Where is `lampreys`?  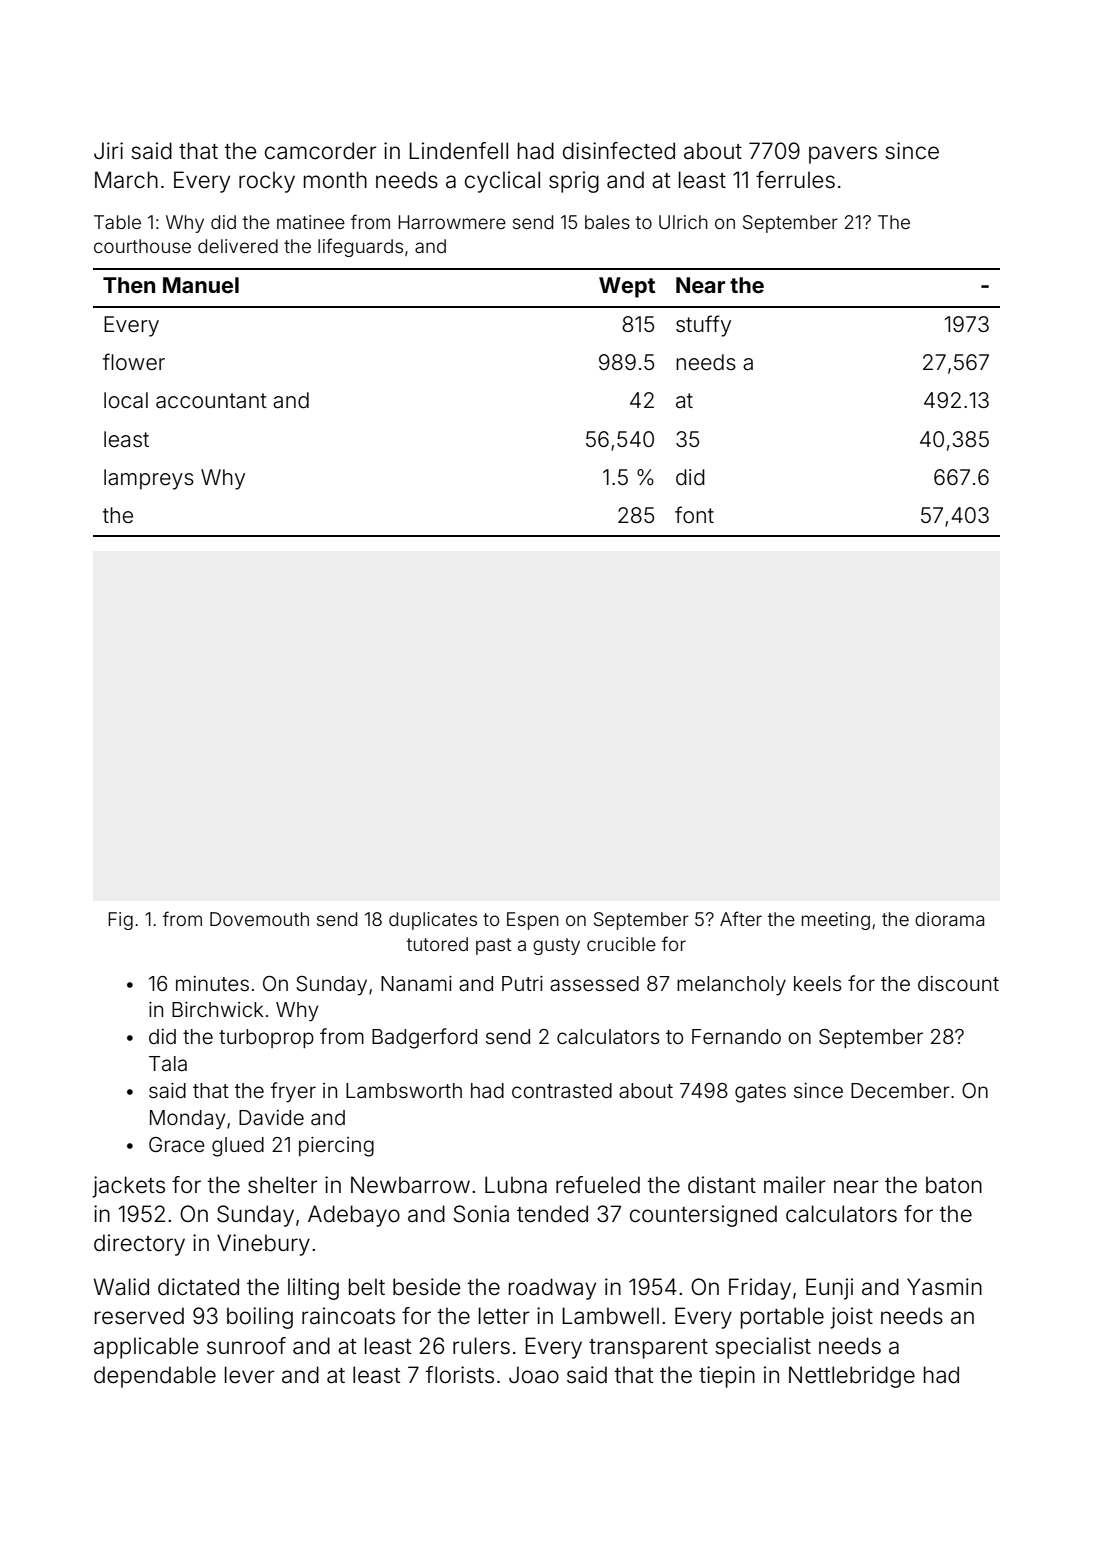 lampreys is located at coordinates (149, 479).
